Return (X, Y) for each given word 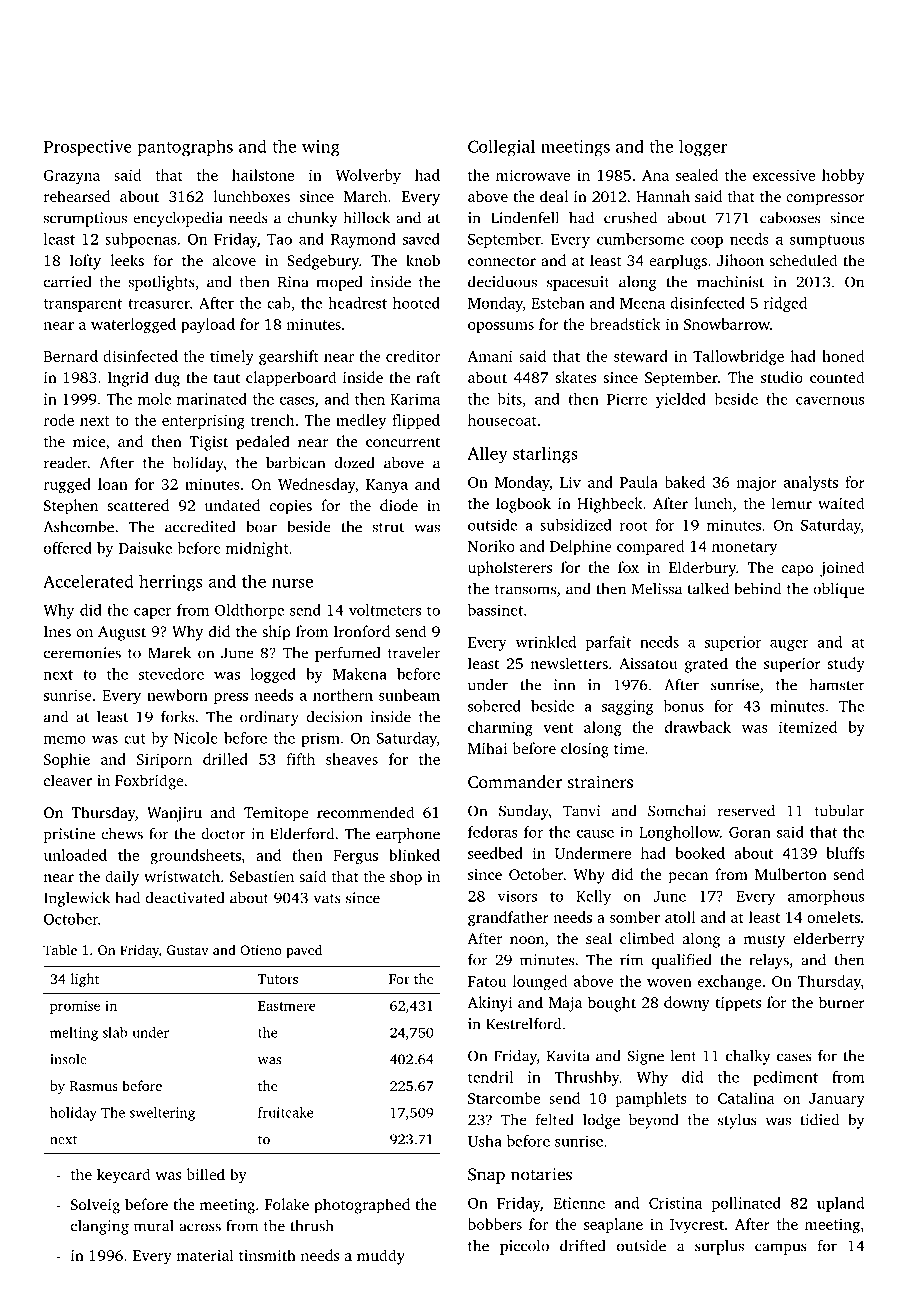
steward (641, 356)
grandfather (508, 919)
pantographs (185, 148)
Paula (639, 482)
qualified (682, 961)
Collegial (501, 148)
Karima (415, 399)
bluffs (845, 853)
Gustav (188, 950)
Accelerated (88, 581)
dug (167, 379)
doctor (223, 834)
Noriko (491, 546)
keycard (124, 1176)
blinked (414, 855)
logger (703, 148)
